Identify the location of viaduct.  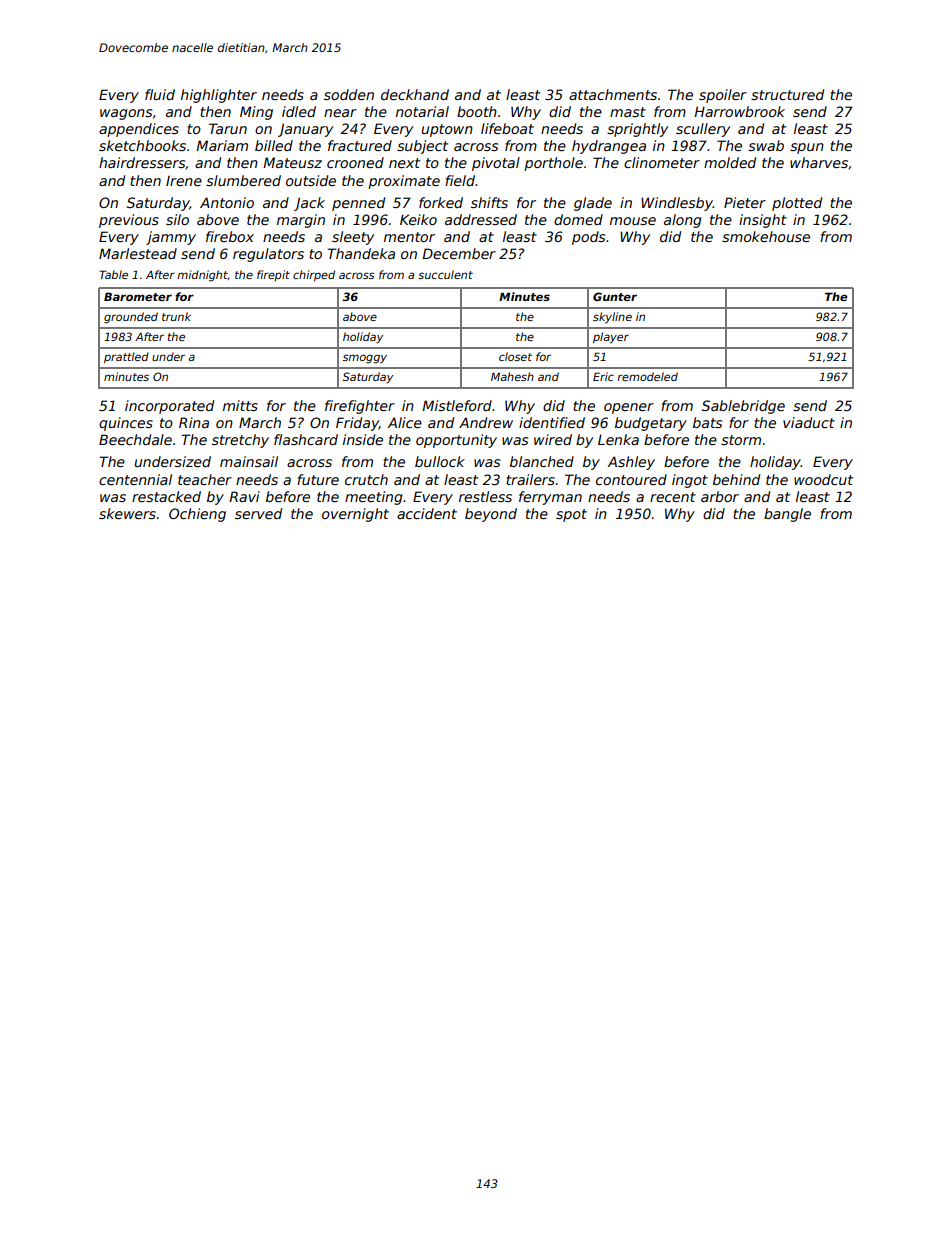
(809, 422).
